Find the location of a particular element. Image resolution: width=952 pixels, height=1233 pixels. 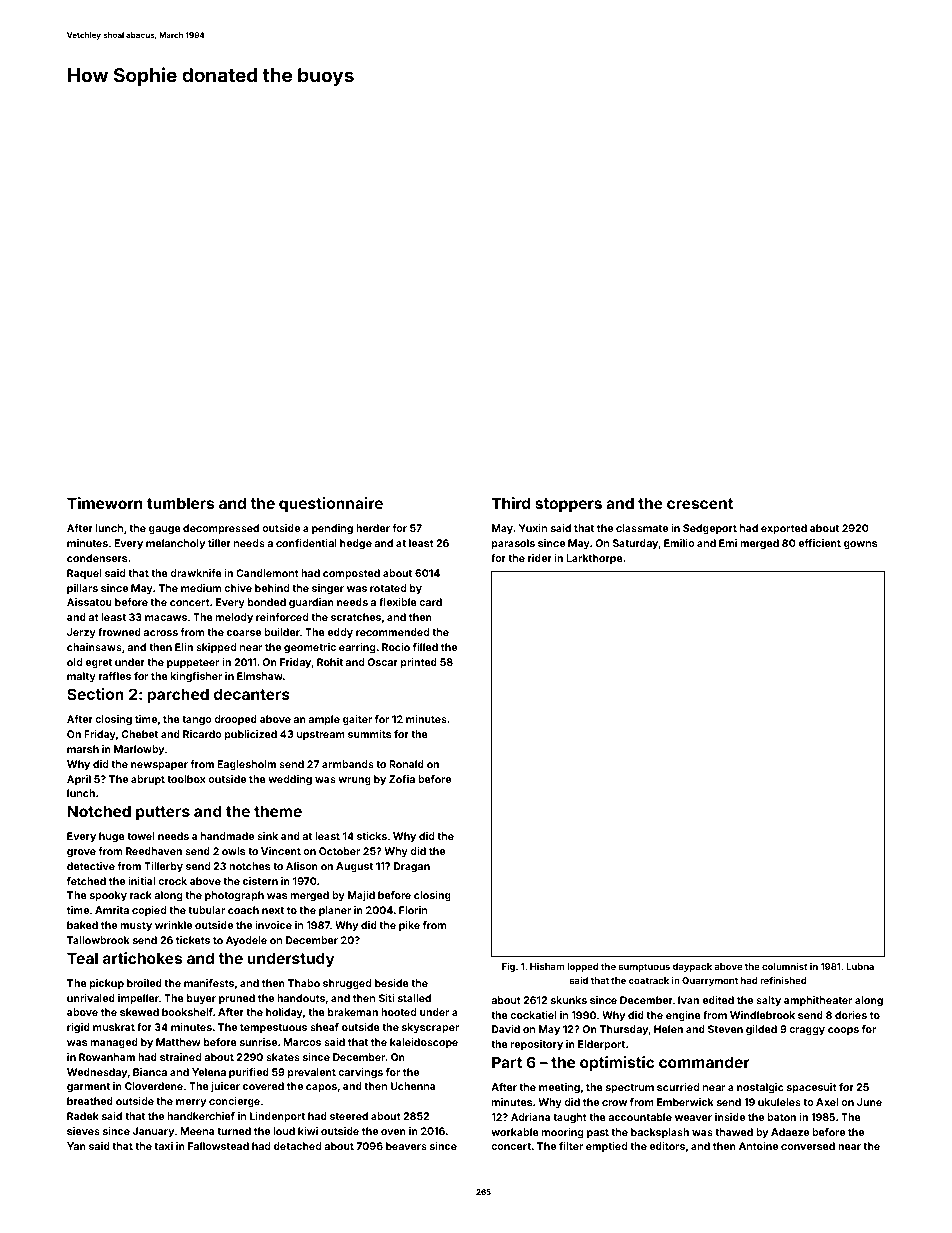

pickup is located at coordinates (107, 984).
